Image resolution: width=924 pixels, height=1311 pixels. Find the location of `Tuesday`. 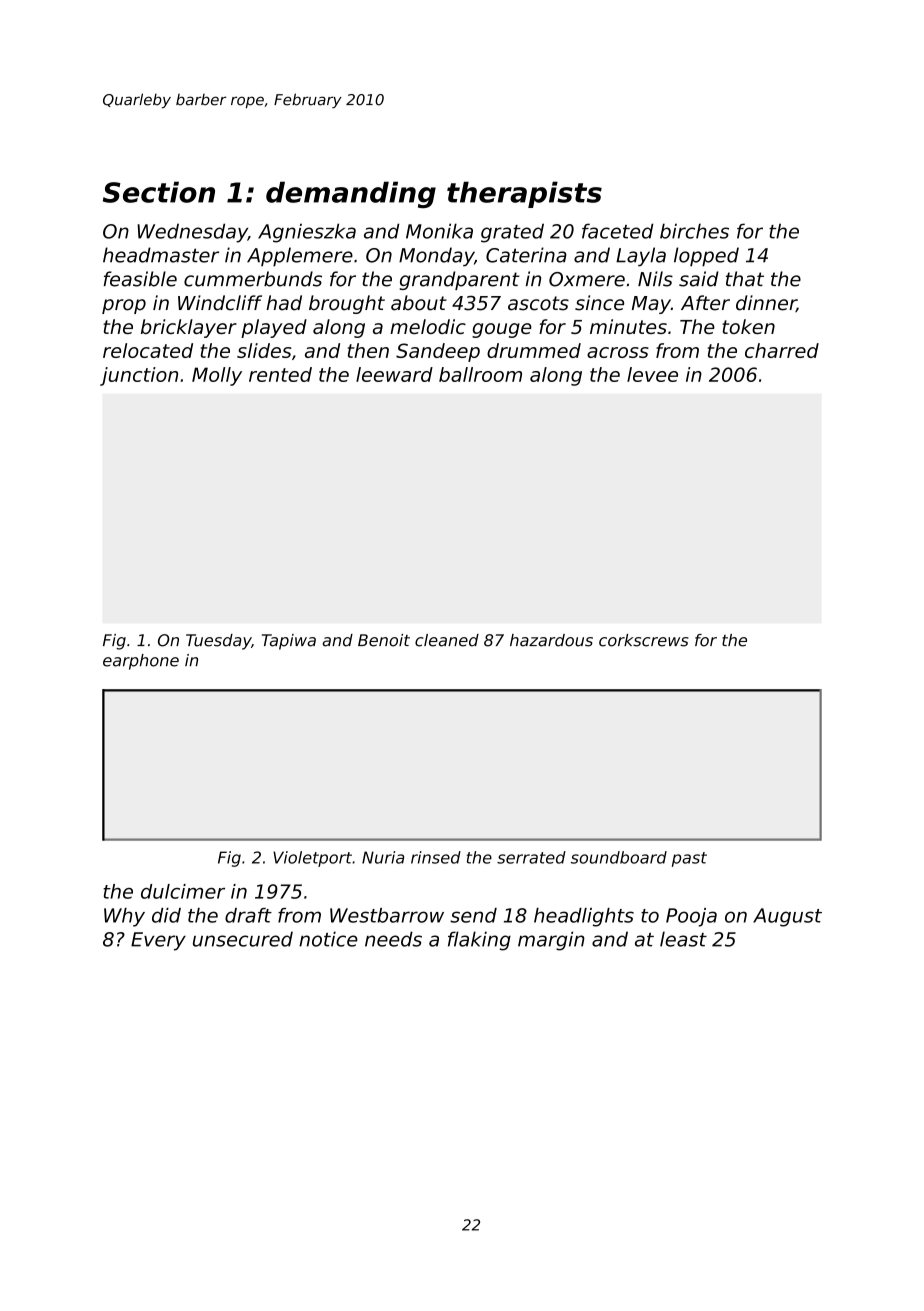

Tuesday is located at coordinates (218, 642).
